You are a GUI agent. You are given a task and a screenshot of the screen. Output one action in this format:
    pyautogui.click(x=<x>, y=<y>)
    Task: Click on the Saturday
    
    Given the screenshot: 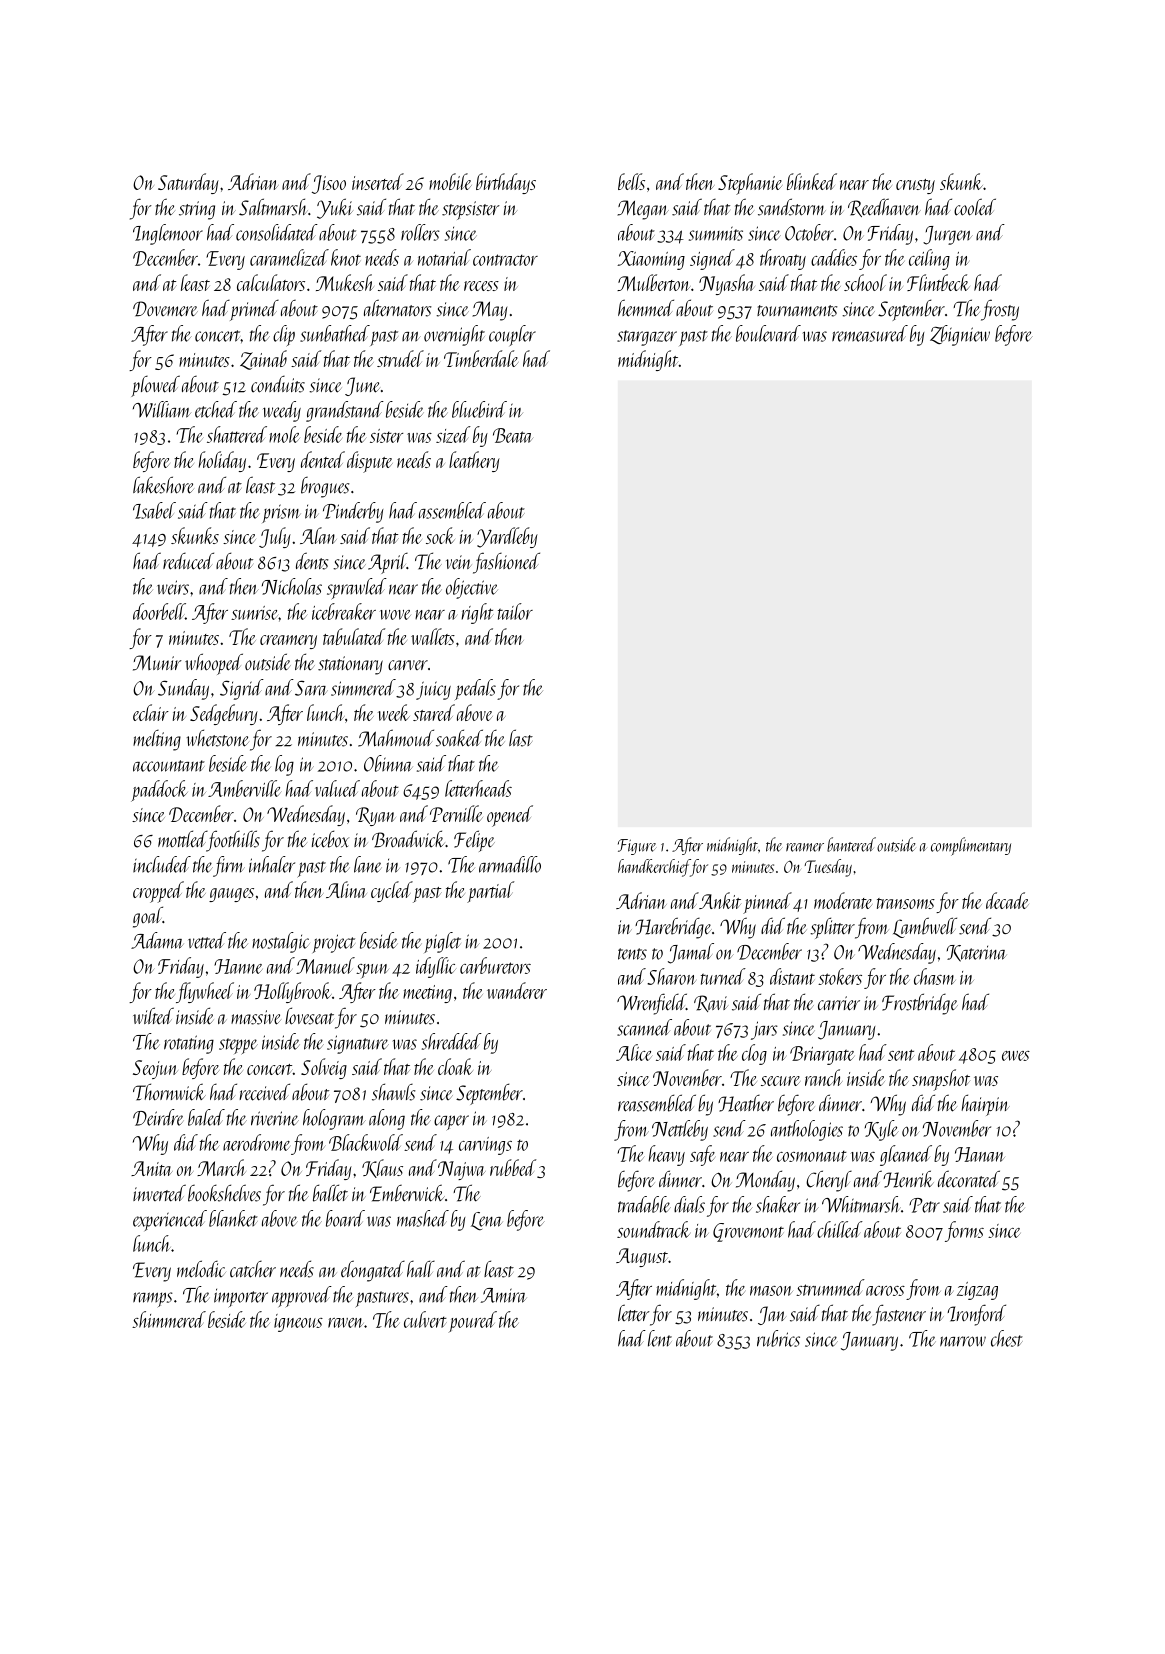 What is the action you would take?
    pyautogui.click(x=188, y=183)
